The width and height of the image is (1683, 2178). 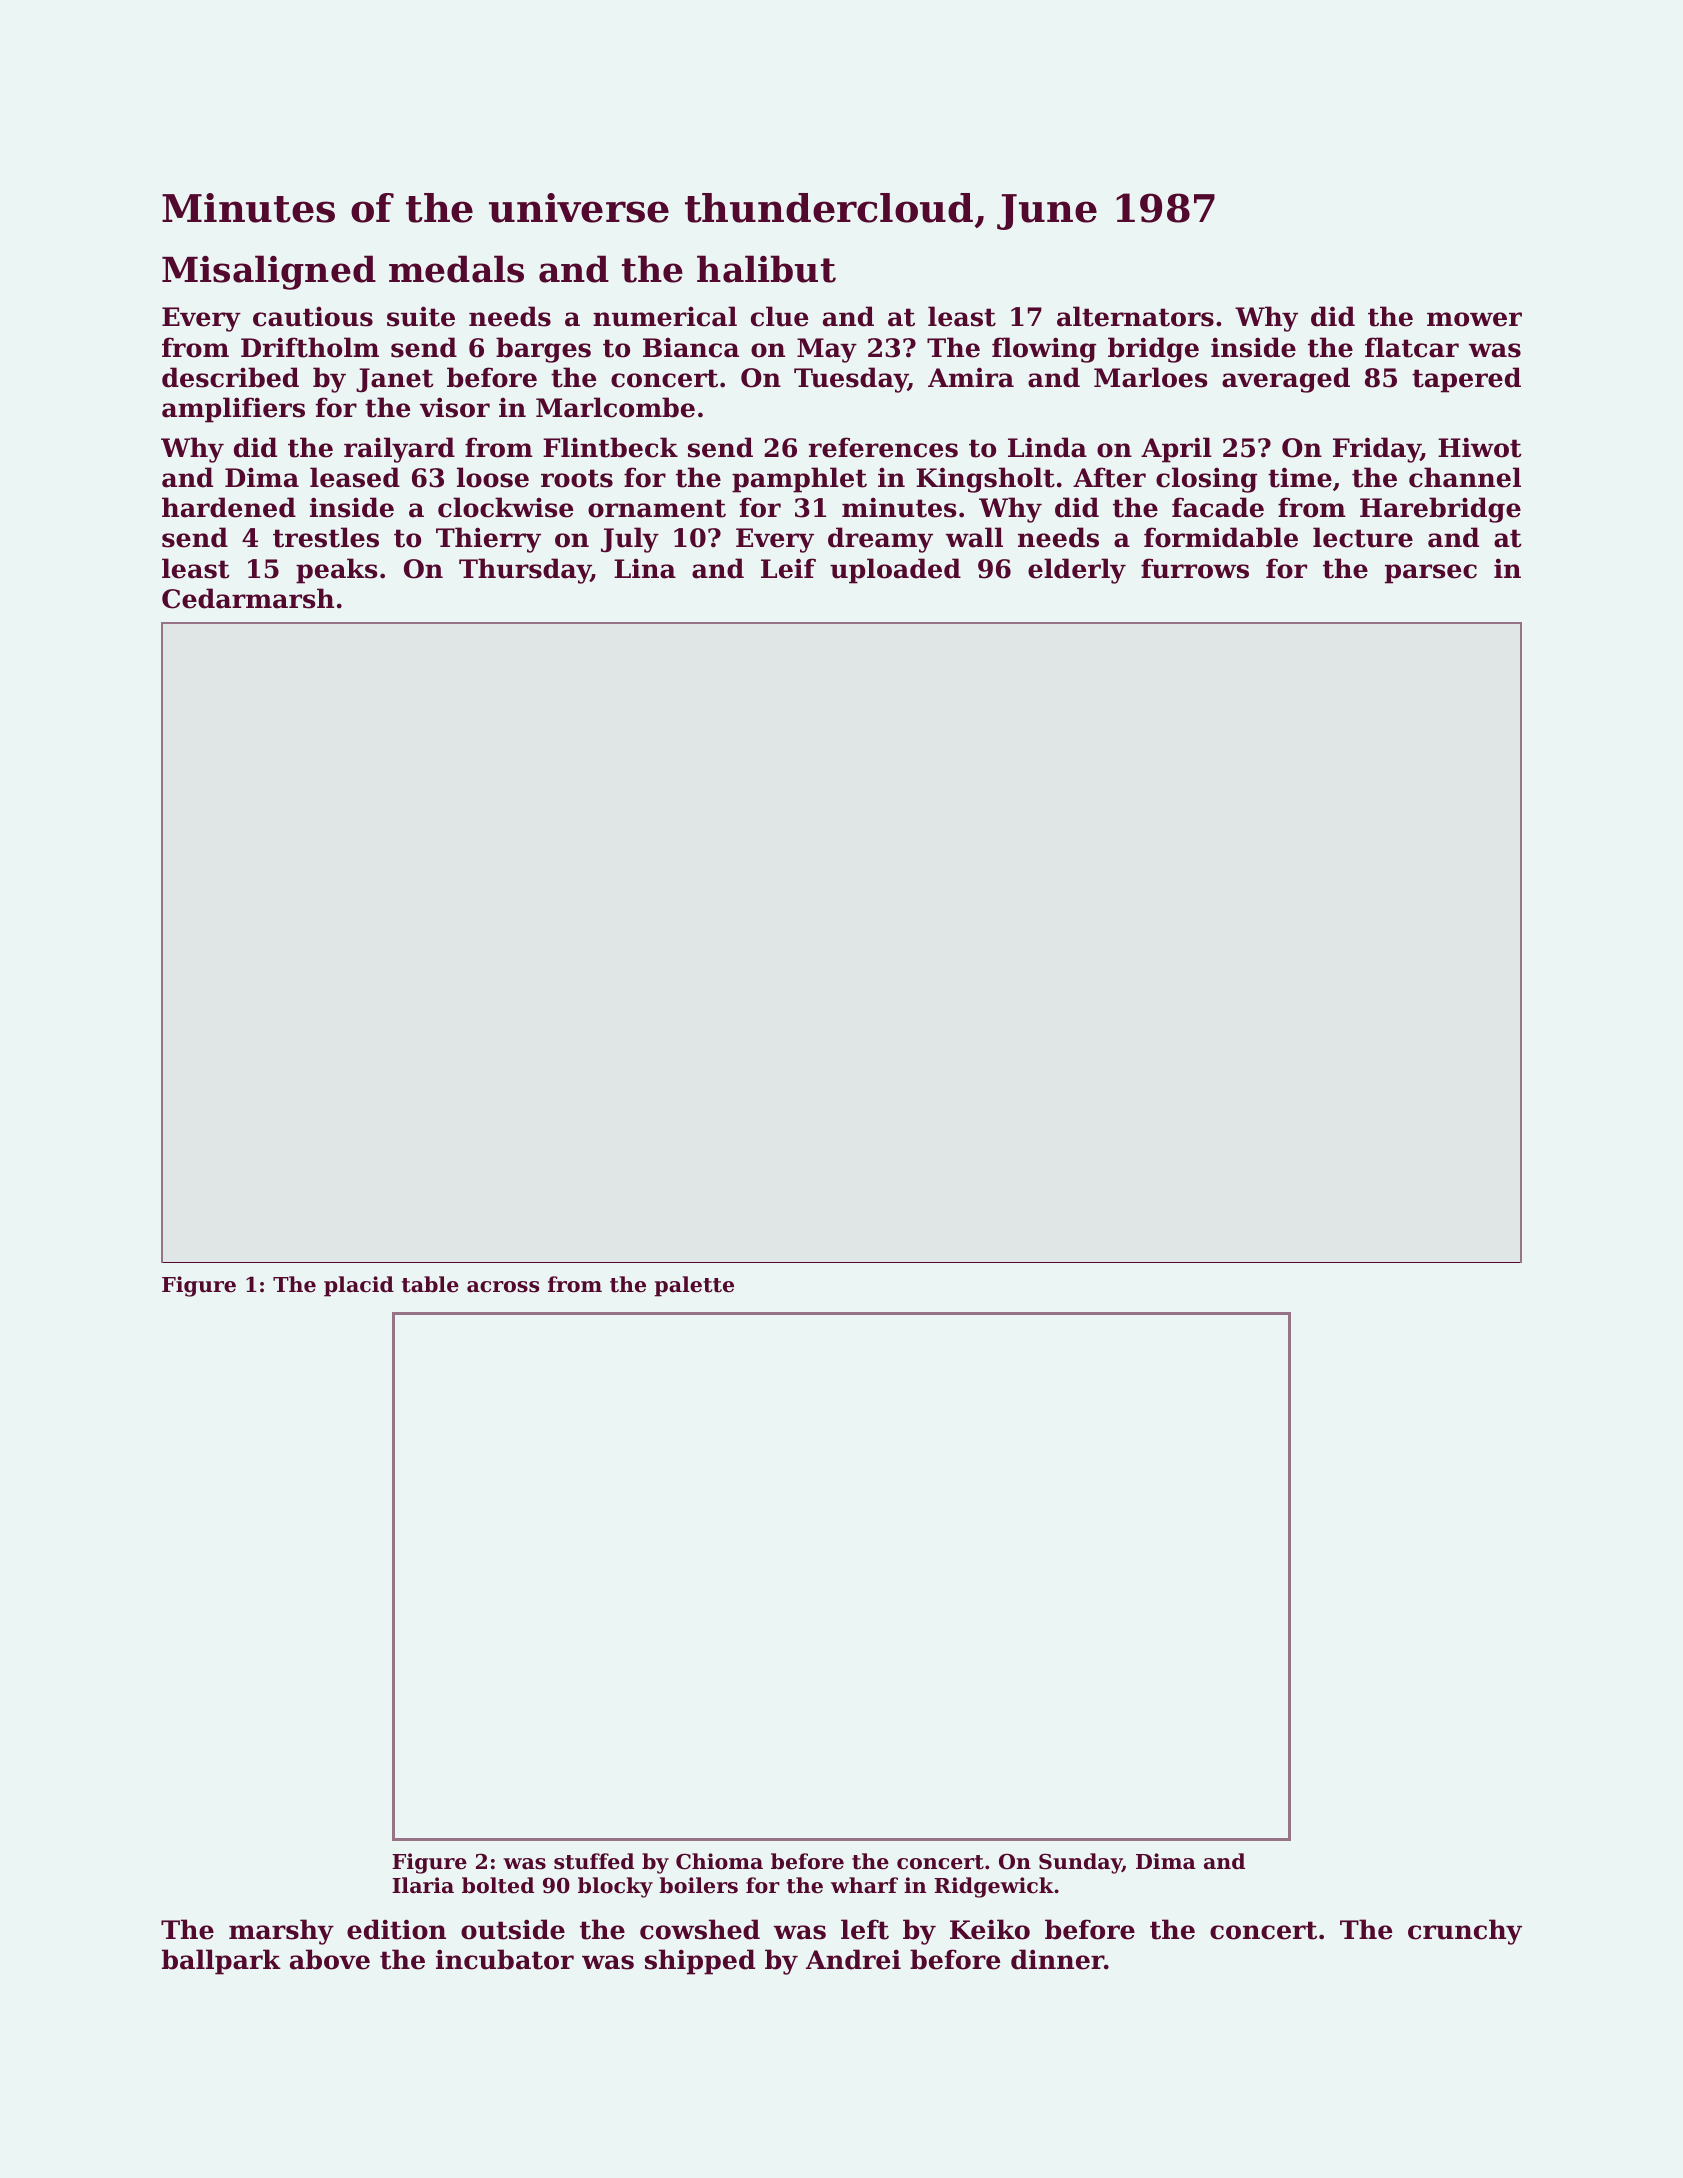 I want to click on ballpark, so click(x=221, y=1962).
